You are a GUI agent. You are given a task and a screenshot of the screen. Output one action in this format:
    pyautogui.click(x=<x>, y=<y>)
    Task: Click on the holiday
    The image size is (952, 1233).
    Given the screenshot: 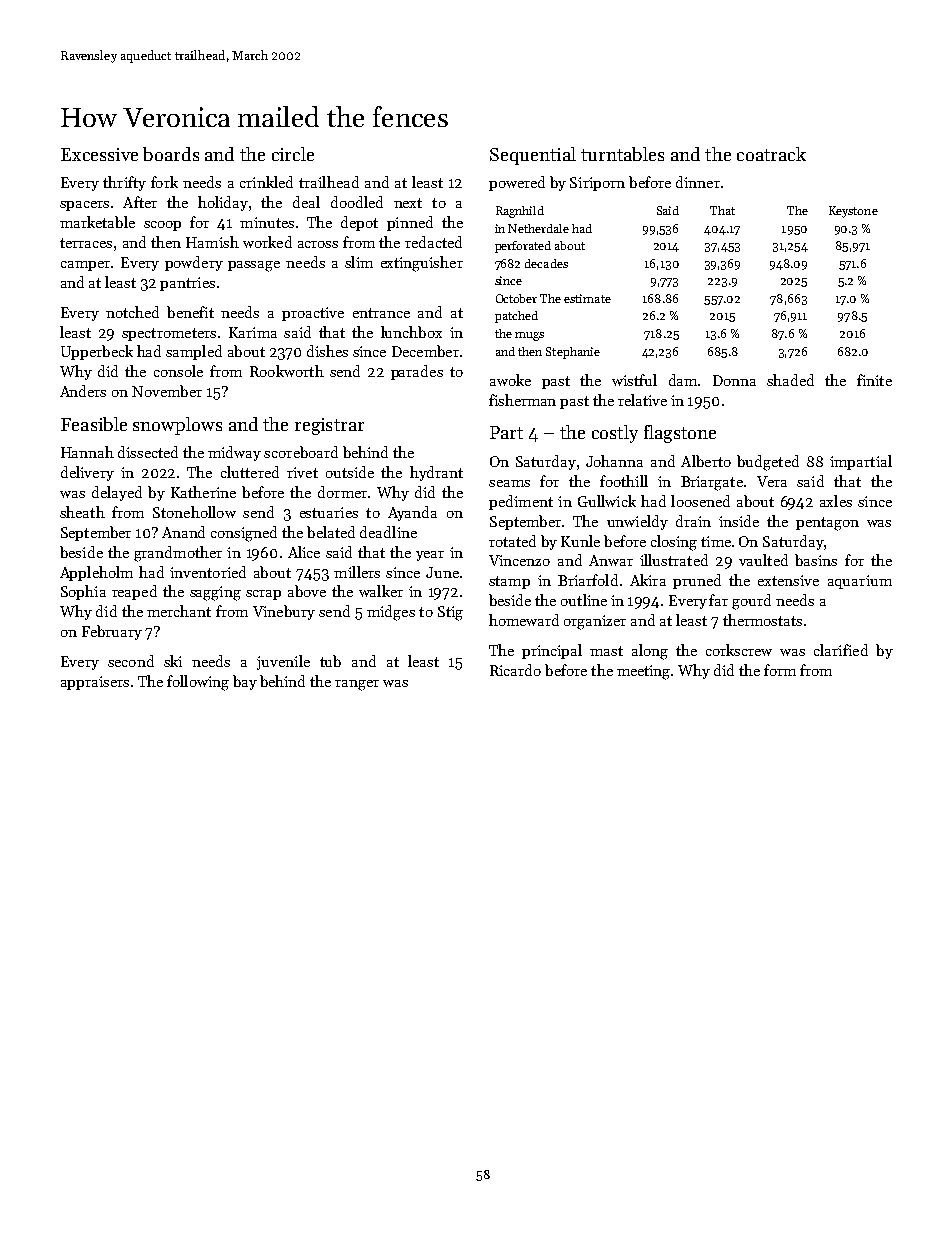 What is the action you would take?
    pyautogui.click(x=223, y=203)
